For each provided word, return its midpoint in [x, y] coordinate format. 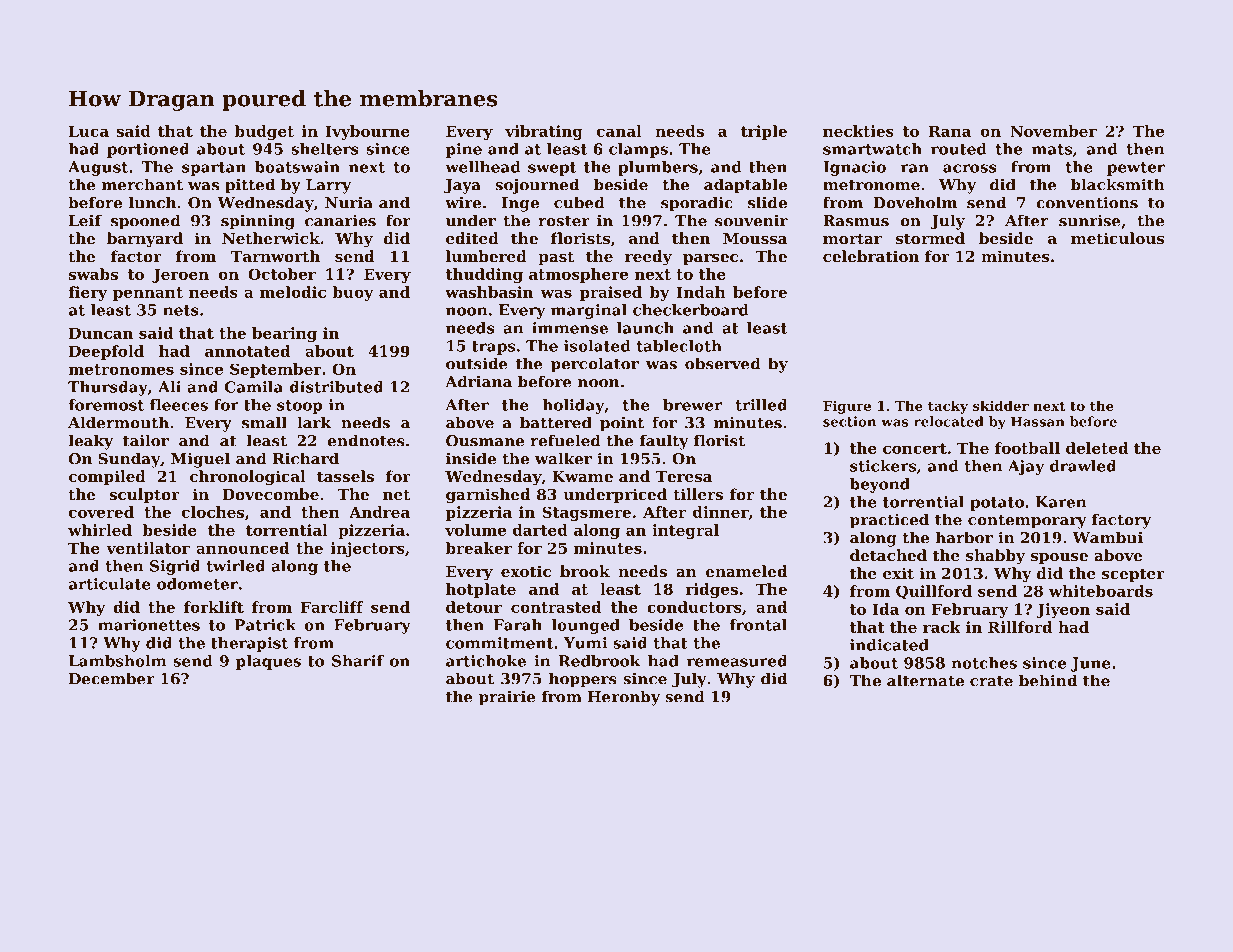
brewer [692, 405]
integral [685, 531]
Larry [328, 186]
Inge [520, 204]
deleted [1097, 448]
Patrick [265, 625]
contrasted [556, 607]
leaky [91, 442]
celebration [871, 256]
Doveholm [915, 202]
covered [101, 512]
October [282, 274]
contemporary [1027, 522]
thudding [484, 275]
